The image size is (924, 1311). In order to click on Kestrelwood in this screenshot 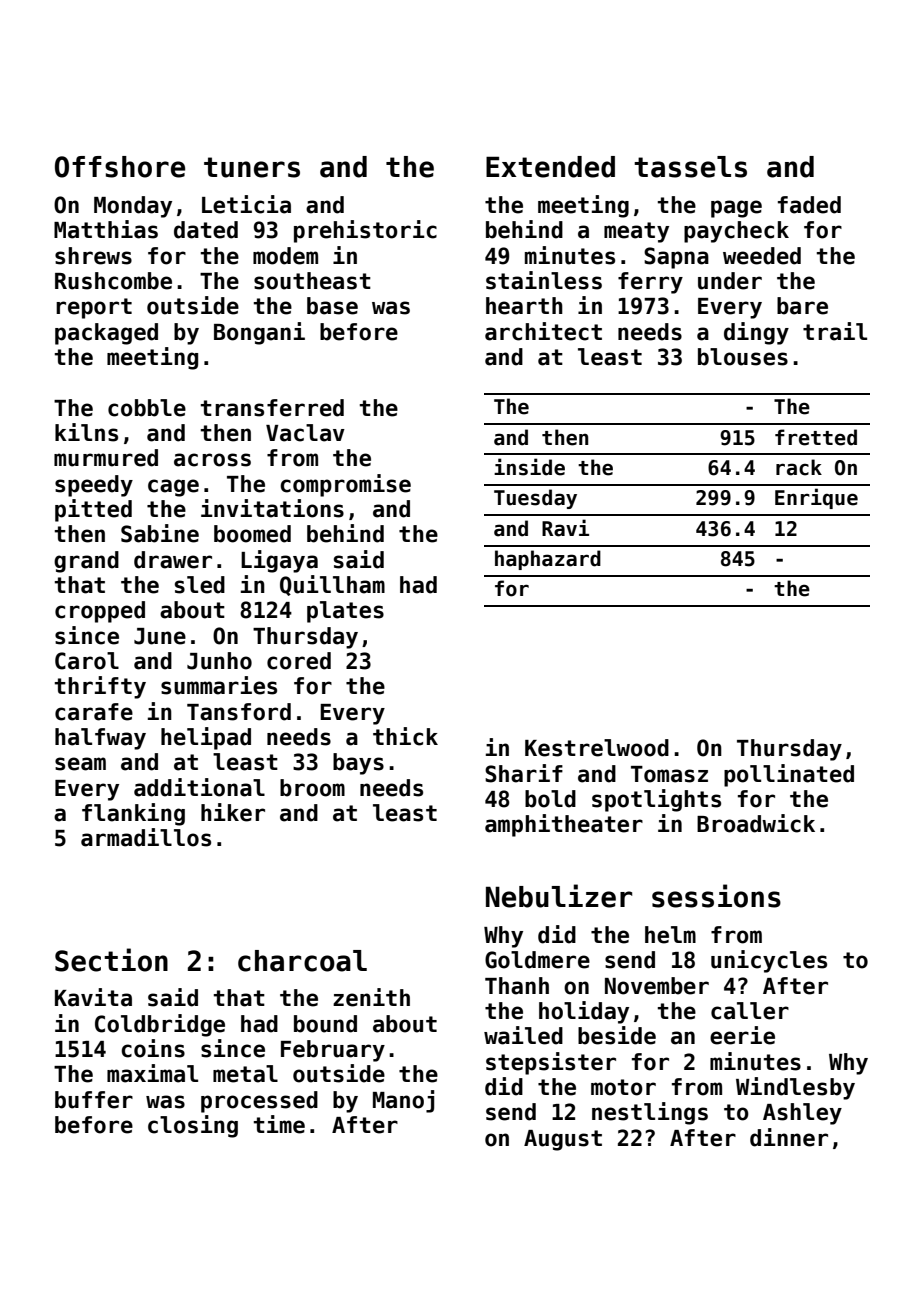, I will do `click(597, 748)`.
